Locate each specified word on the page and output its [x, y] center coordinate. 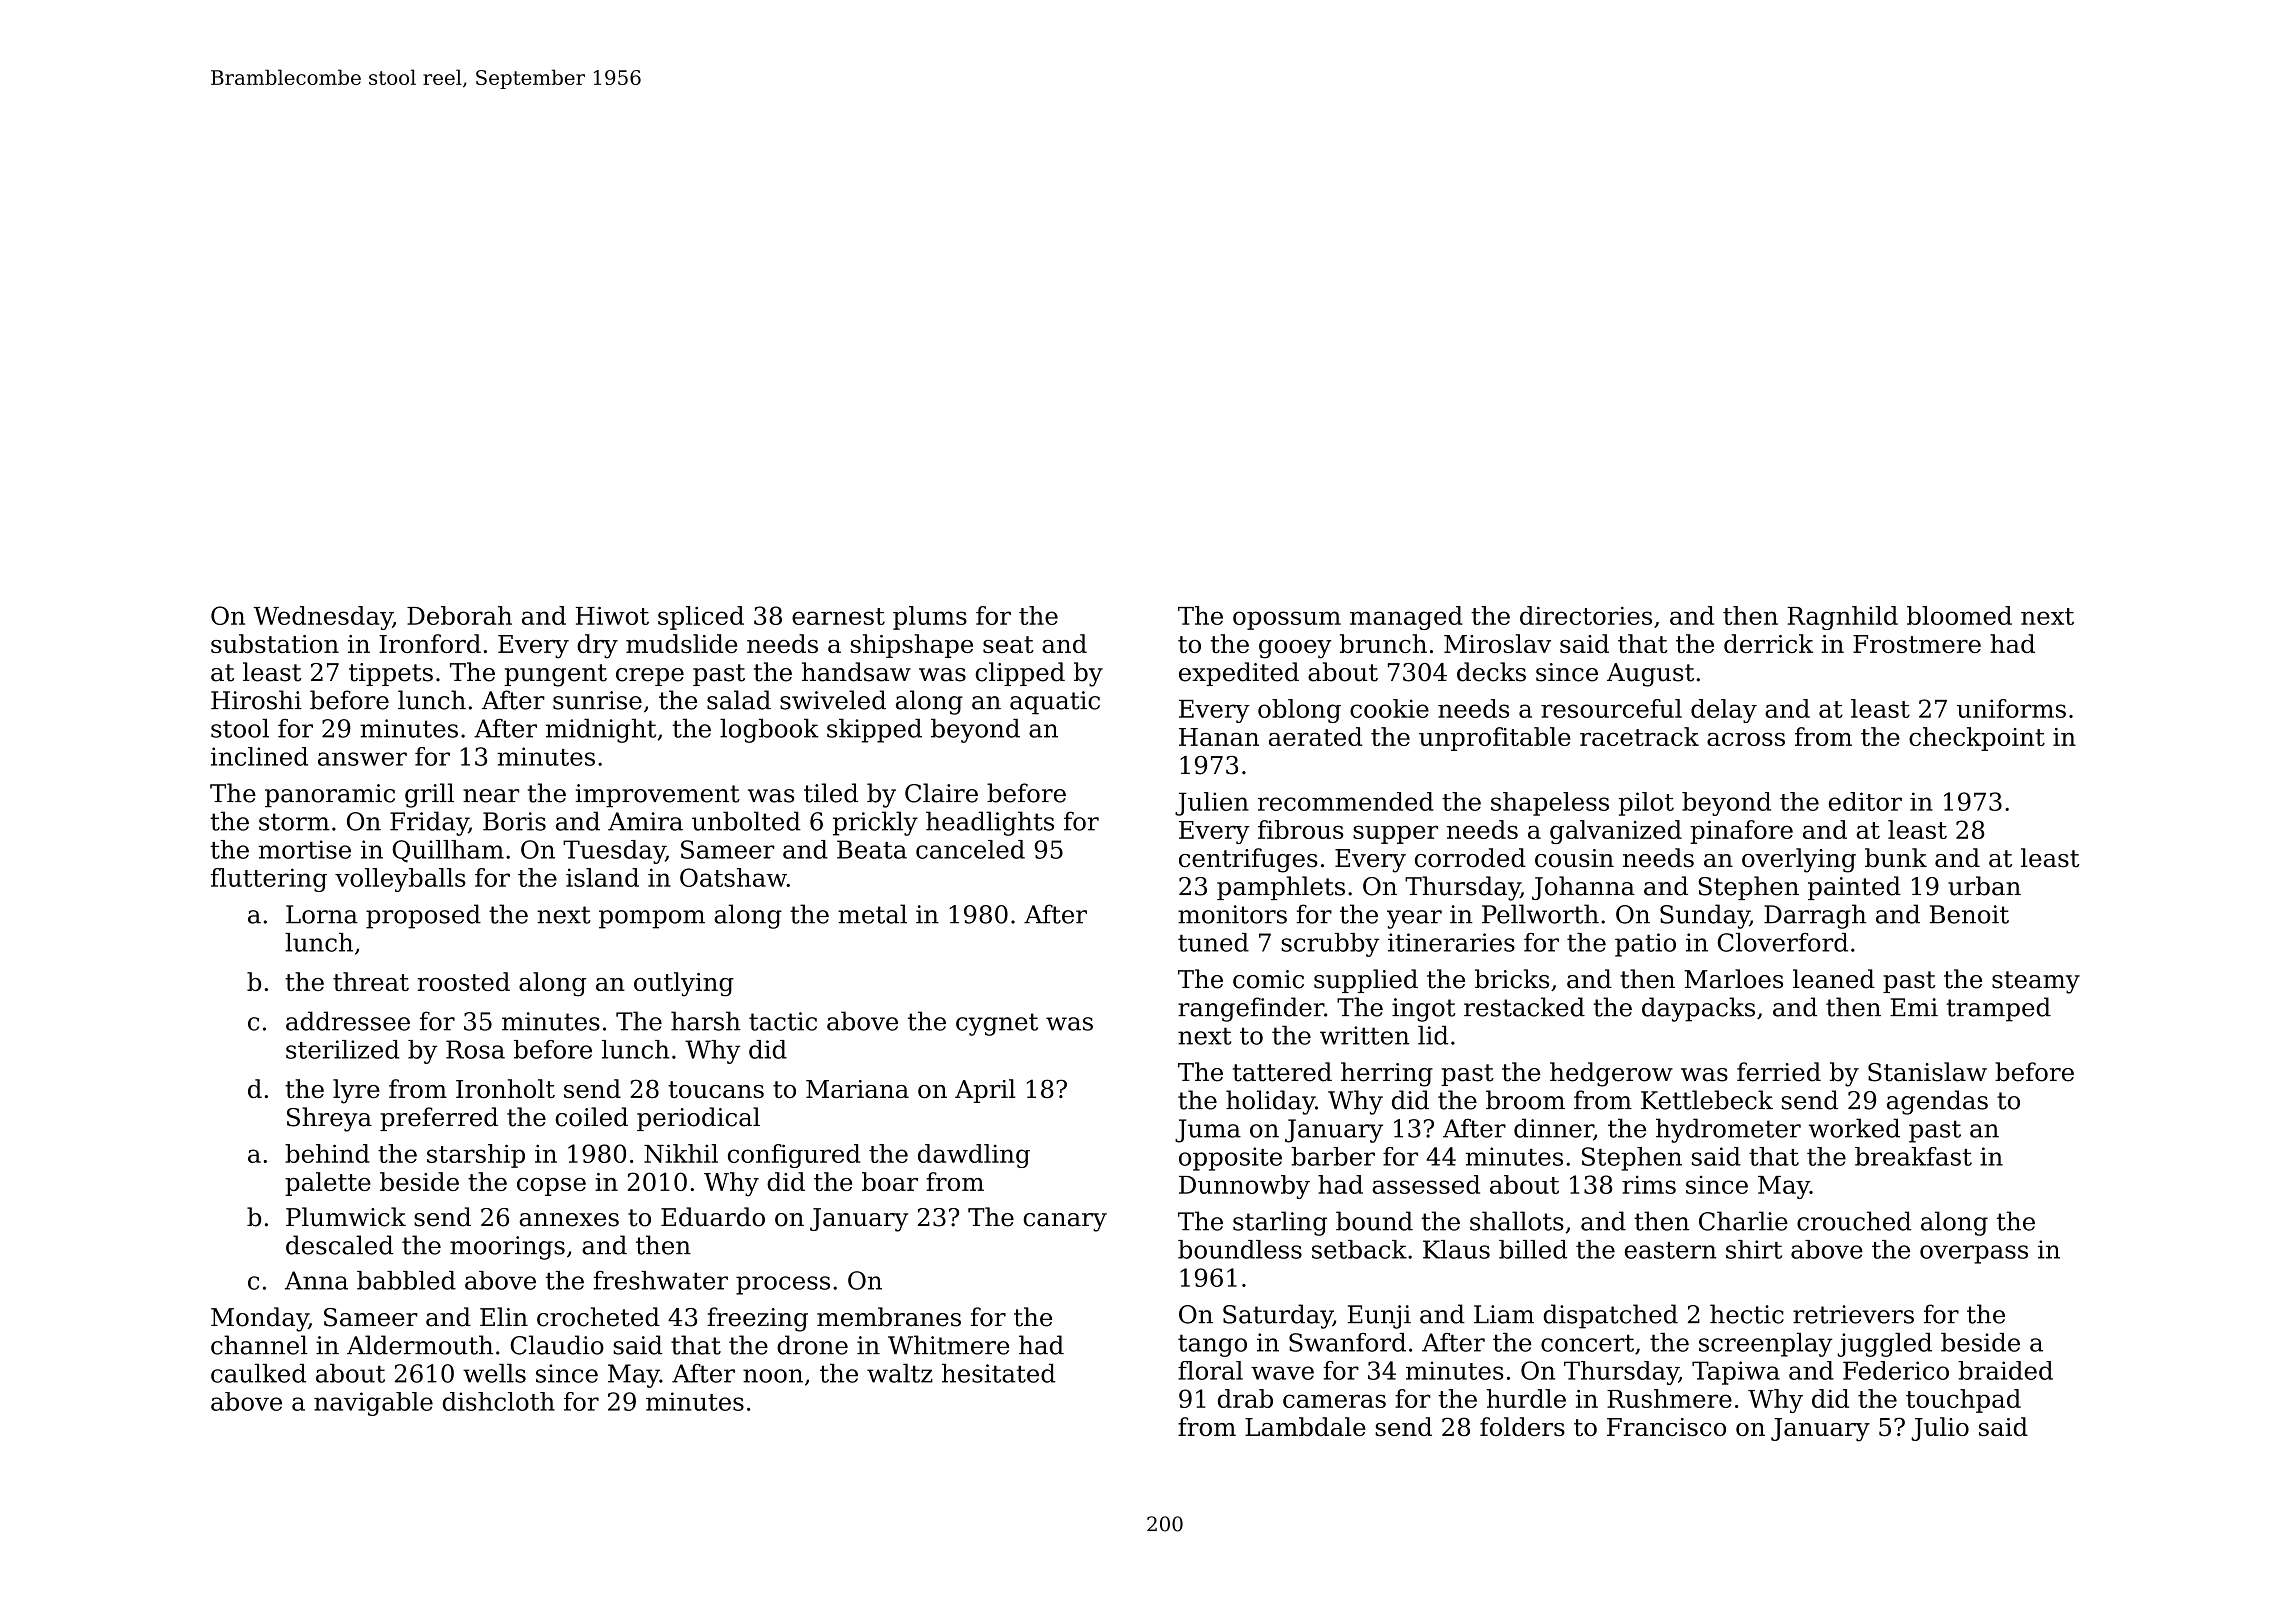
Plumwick [346, 1217]
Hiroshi [256, 700]
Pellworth [1540, 914]
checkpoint [1977, 739]
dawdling [974, 1156]
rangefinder [1251, 1009]
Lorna [322, 914]
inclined [259, 756]
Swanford [1347, 1342]
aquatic [1055, 703]
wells [494, 1373]
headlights [990, 823]
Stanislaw [1927, 1072]
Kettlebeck [1707, 1100]
